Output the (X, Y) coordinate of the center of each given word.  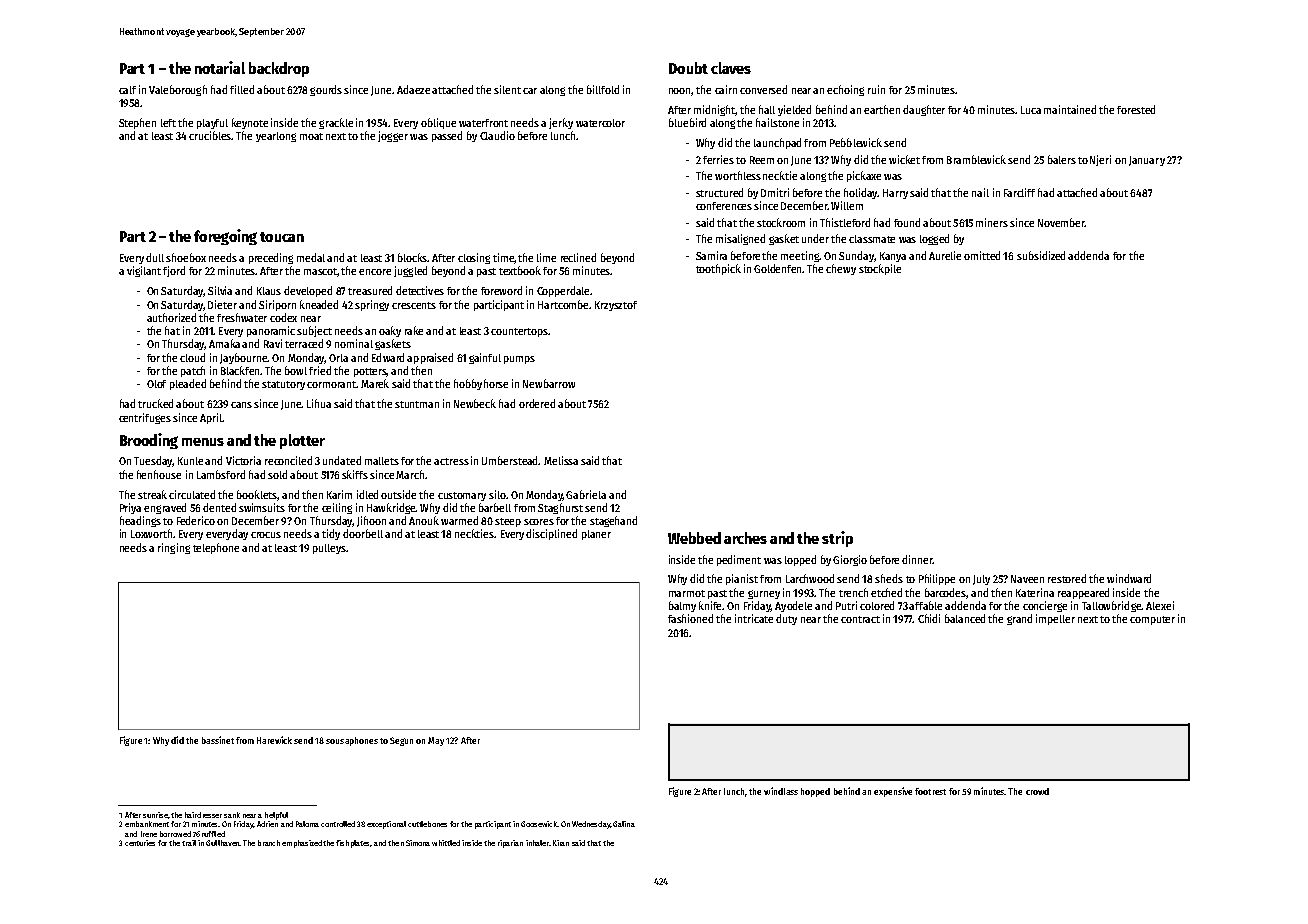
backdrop (279, 69)
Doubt (688, 68)
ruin (876, 89)
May (436, 741)
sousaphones (352, 741)
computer (1152, 620)
